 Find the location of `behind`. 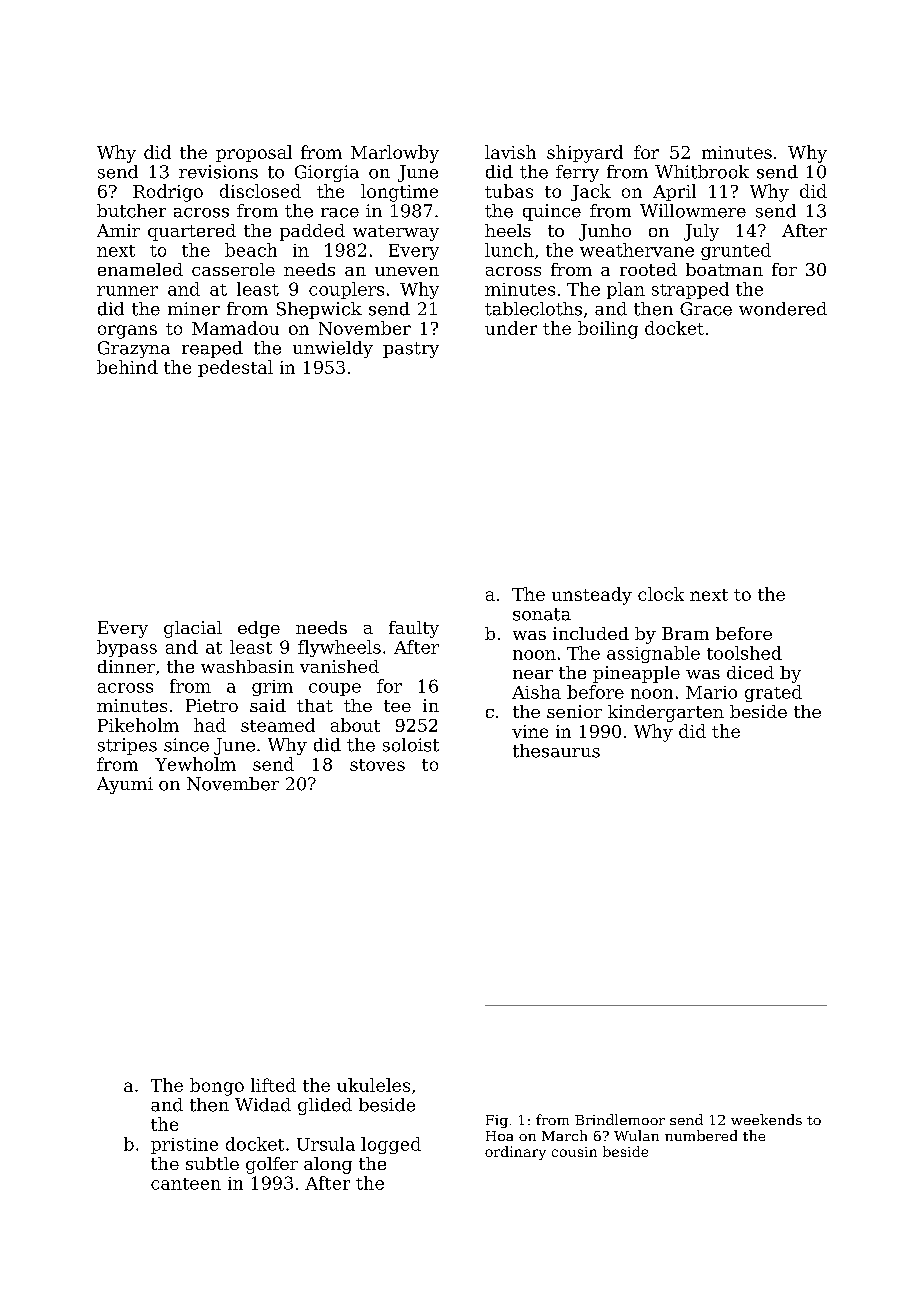

behind is located at coordinates (127, 367).
